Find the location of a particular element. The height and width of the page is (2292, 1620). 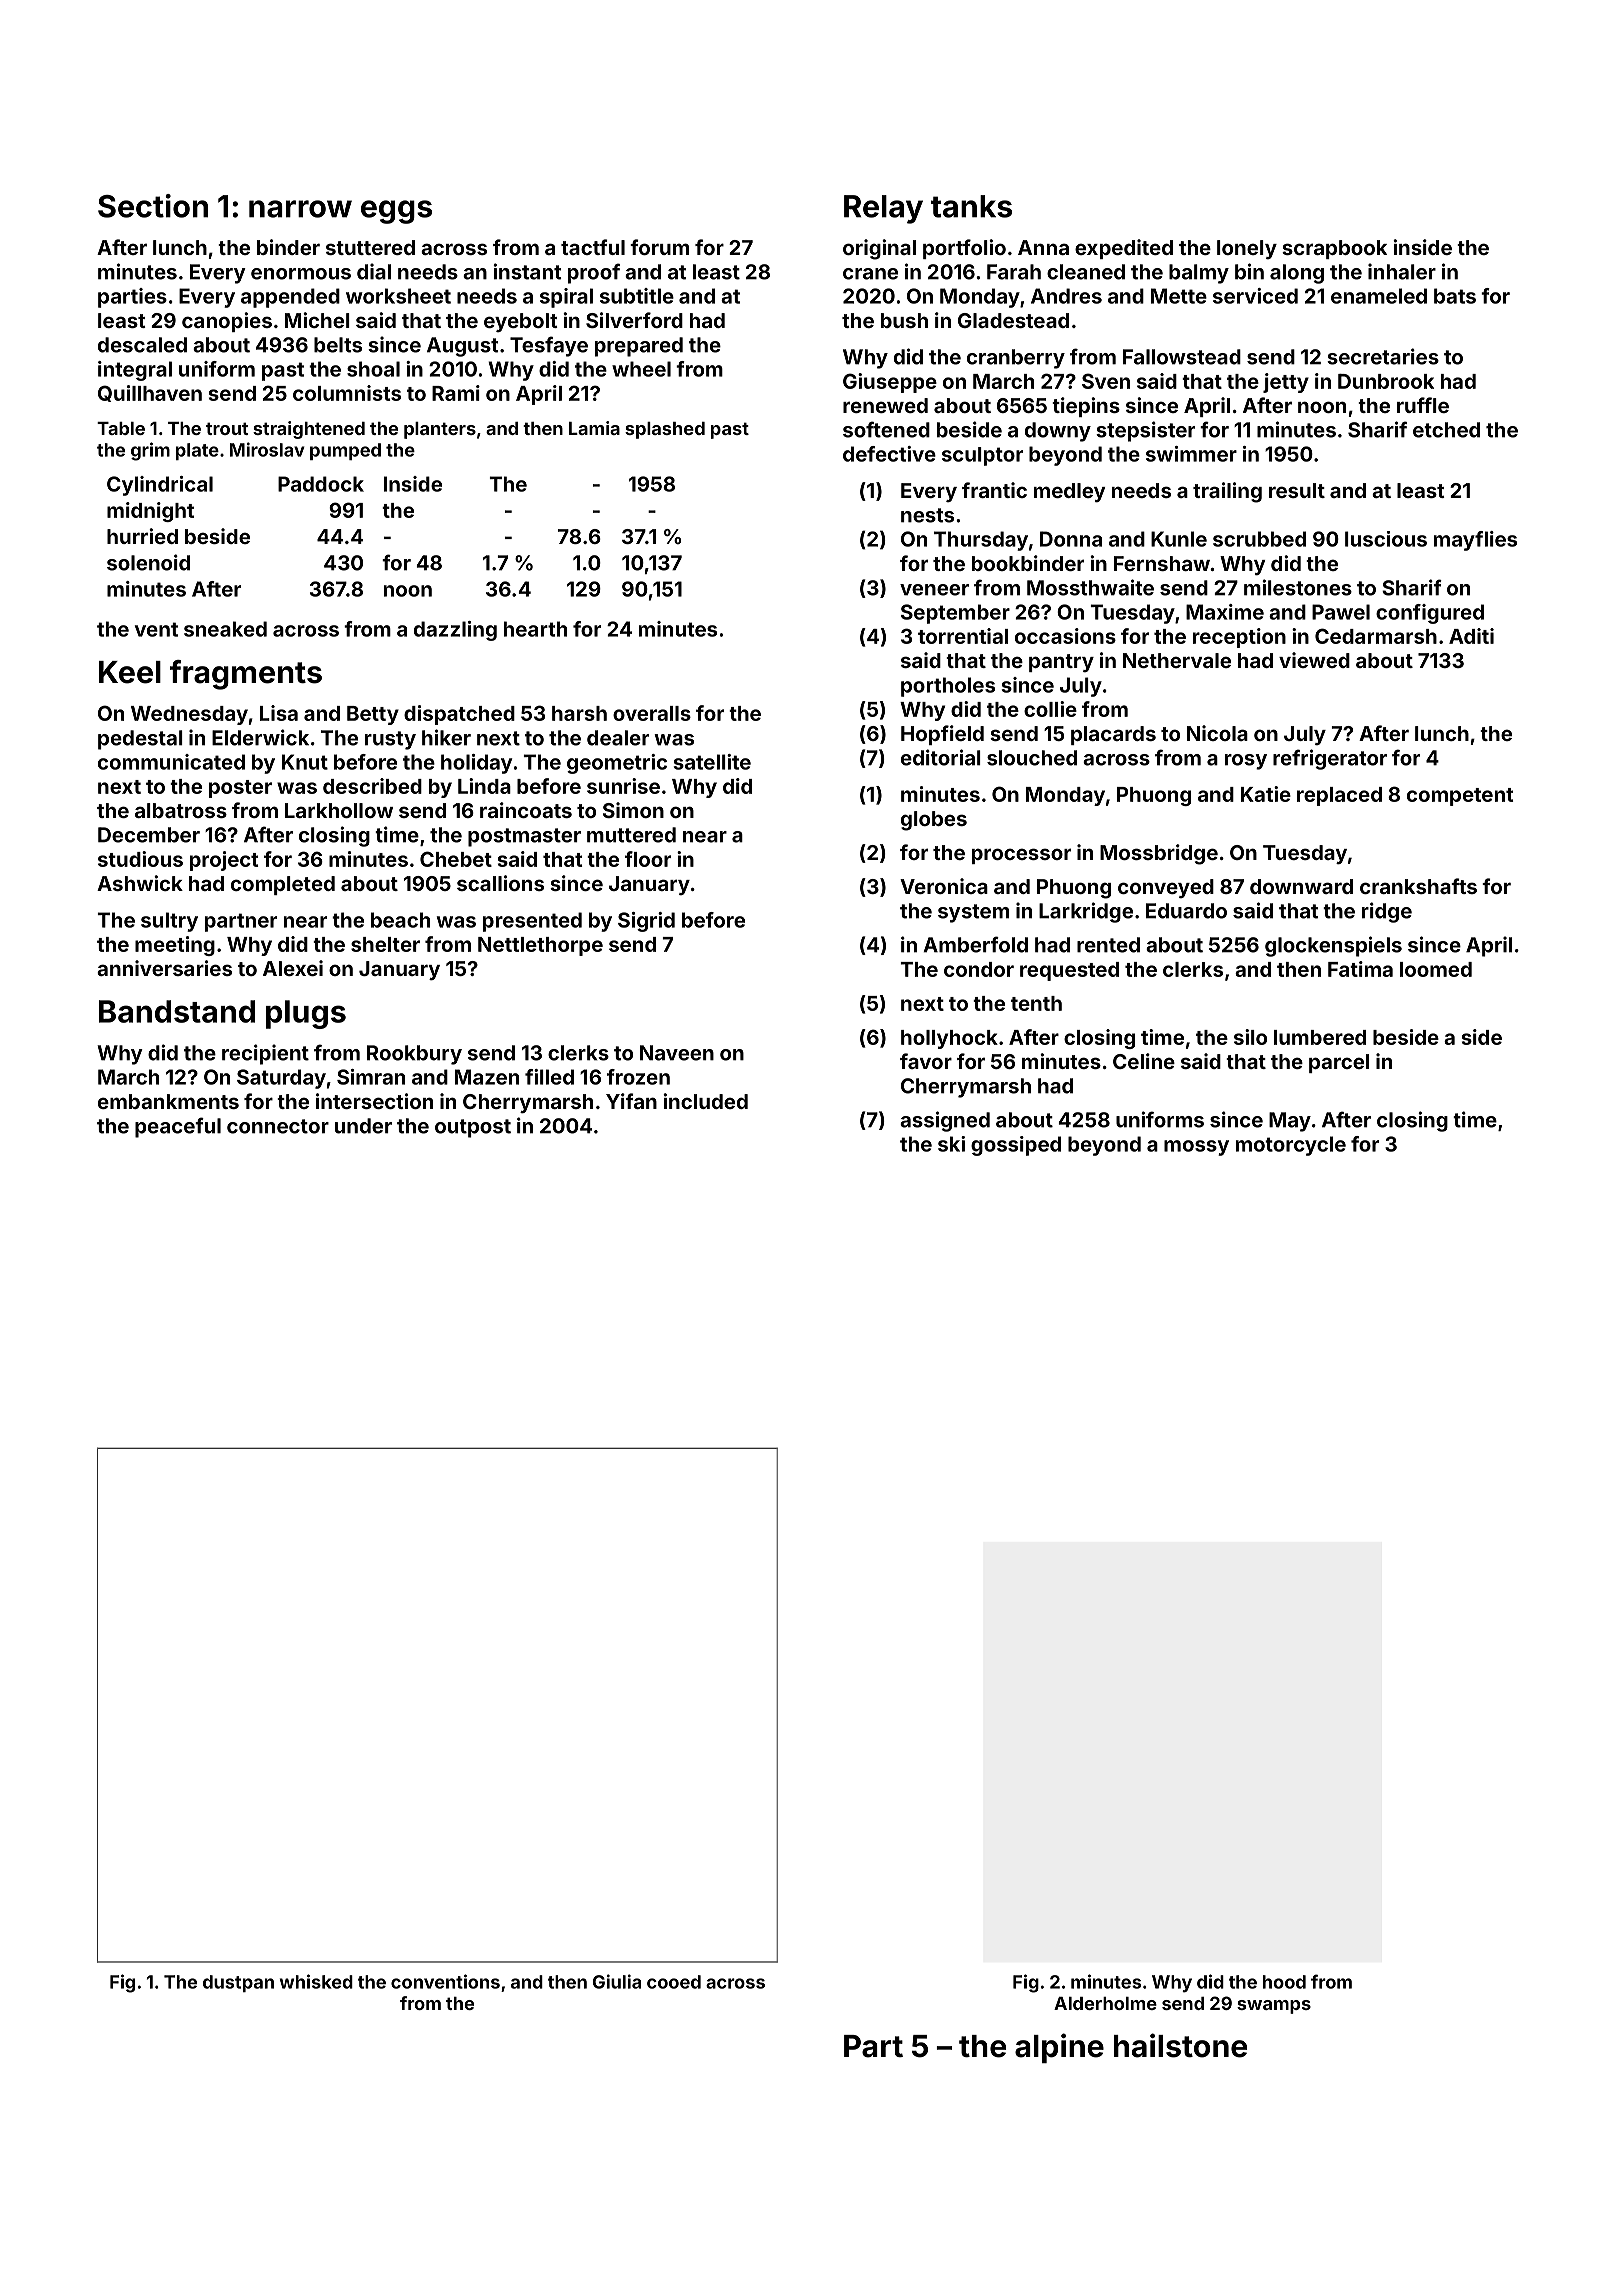

loomed is located at coordinates (1436, 969).
